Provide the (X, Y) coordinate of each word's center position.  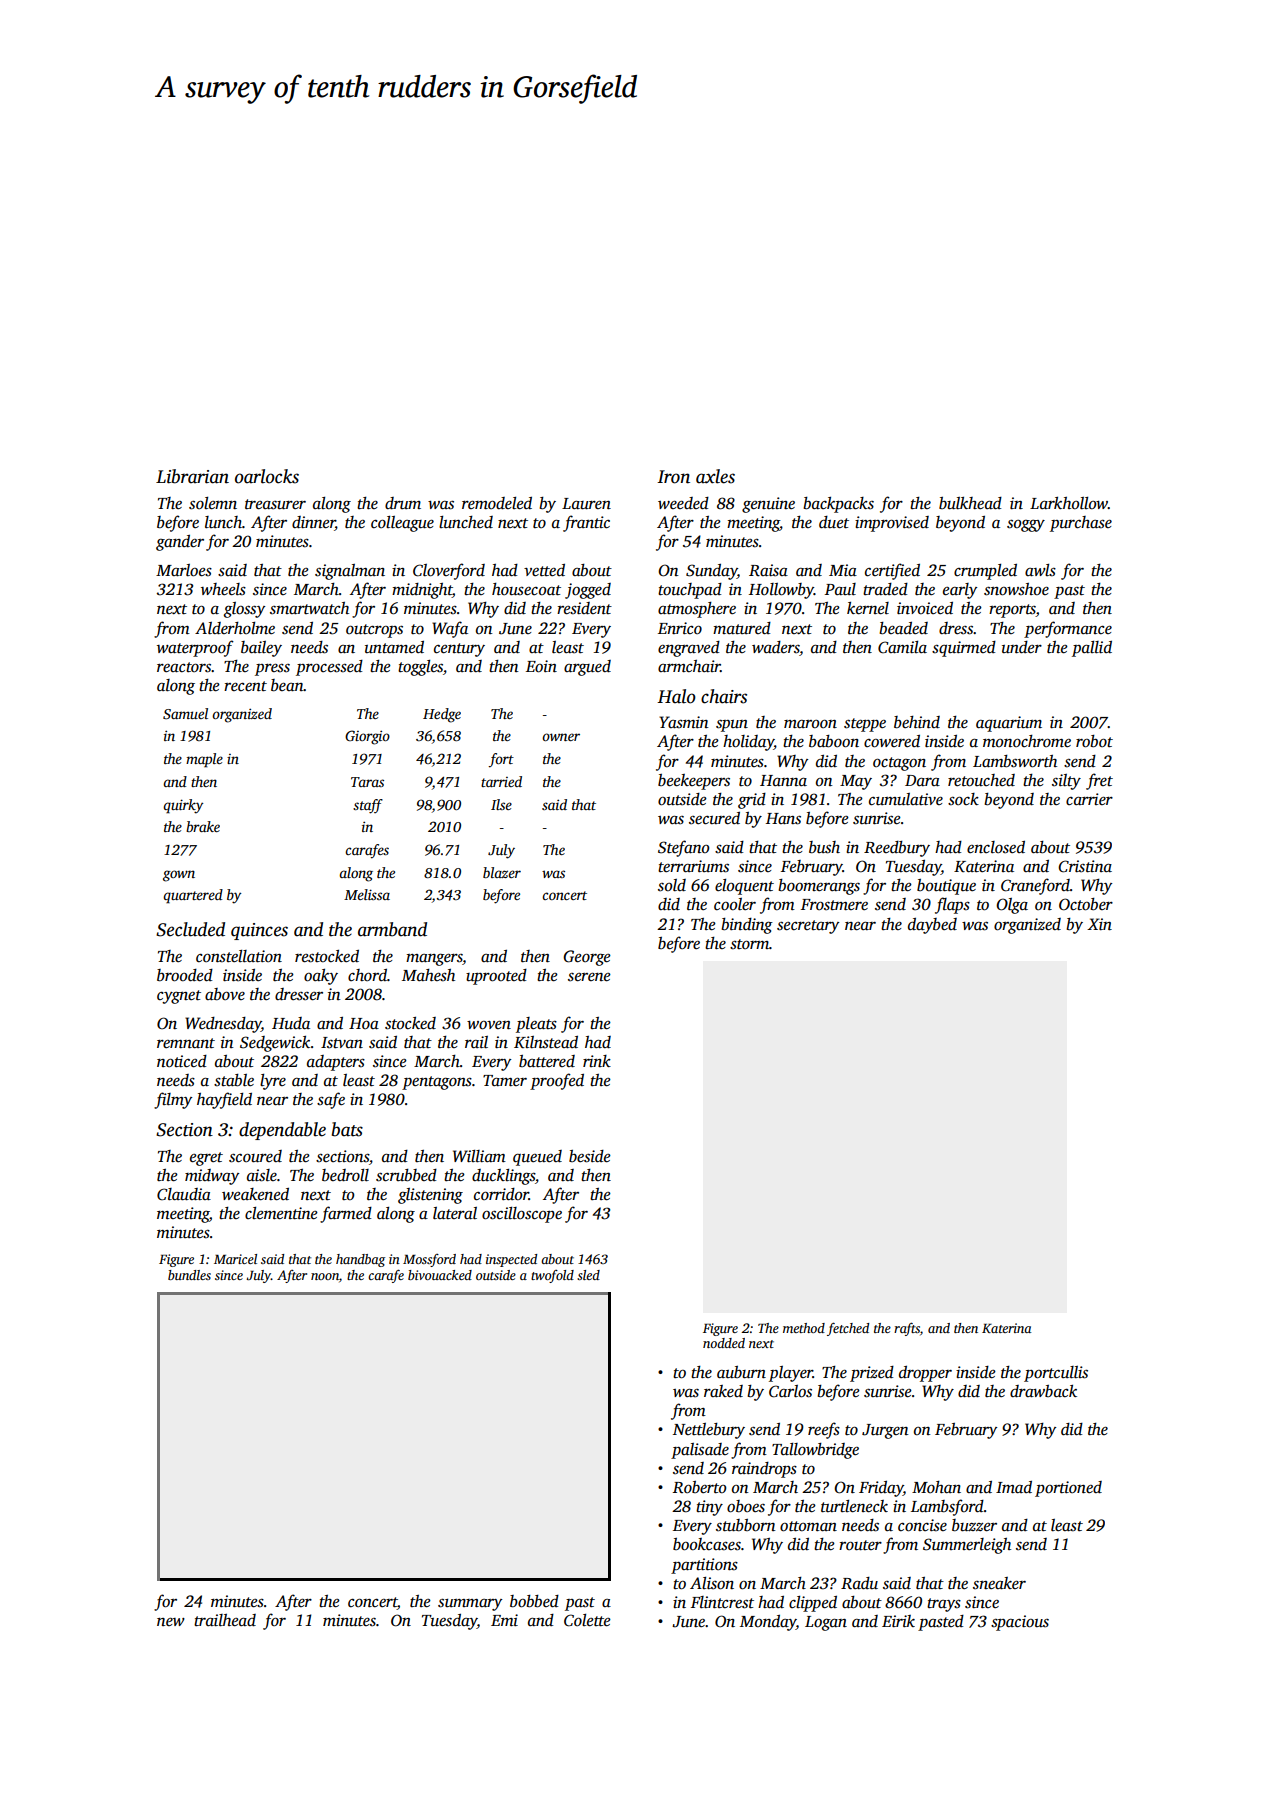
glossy (244, 610)
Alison (712, 1583)
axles (715, 476)
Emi (504, 1620)
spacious (1020, 1623)
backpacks (838, 505)
